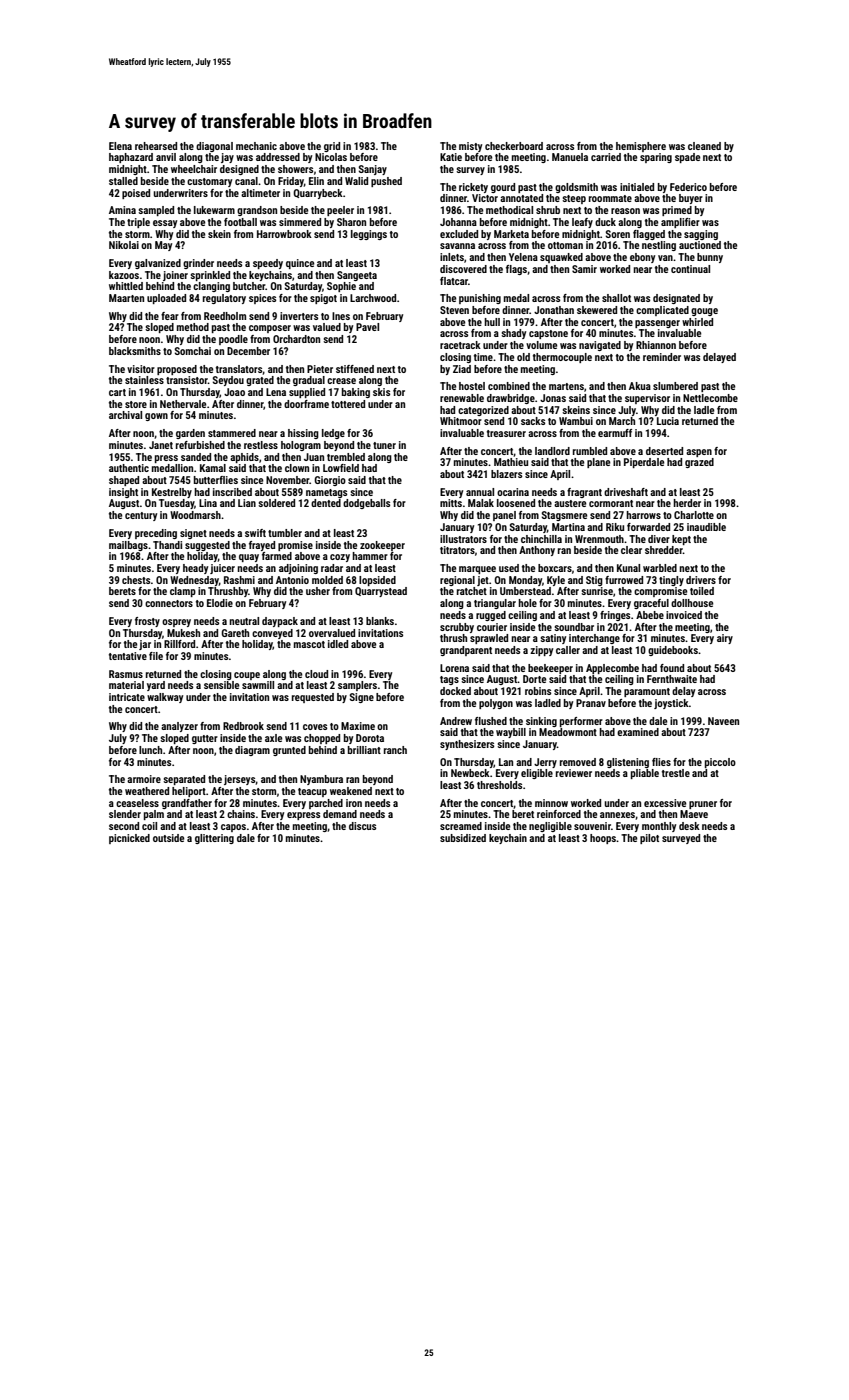 This screenshot has width=849, height=1400. Describe the element at coordinates (208, 503) in the screenshot. I see `Lina` at that location.
